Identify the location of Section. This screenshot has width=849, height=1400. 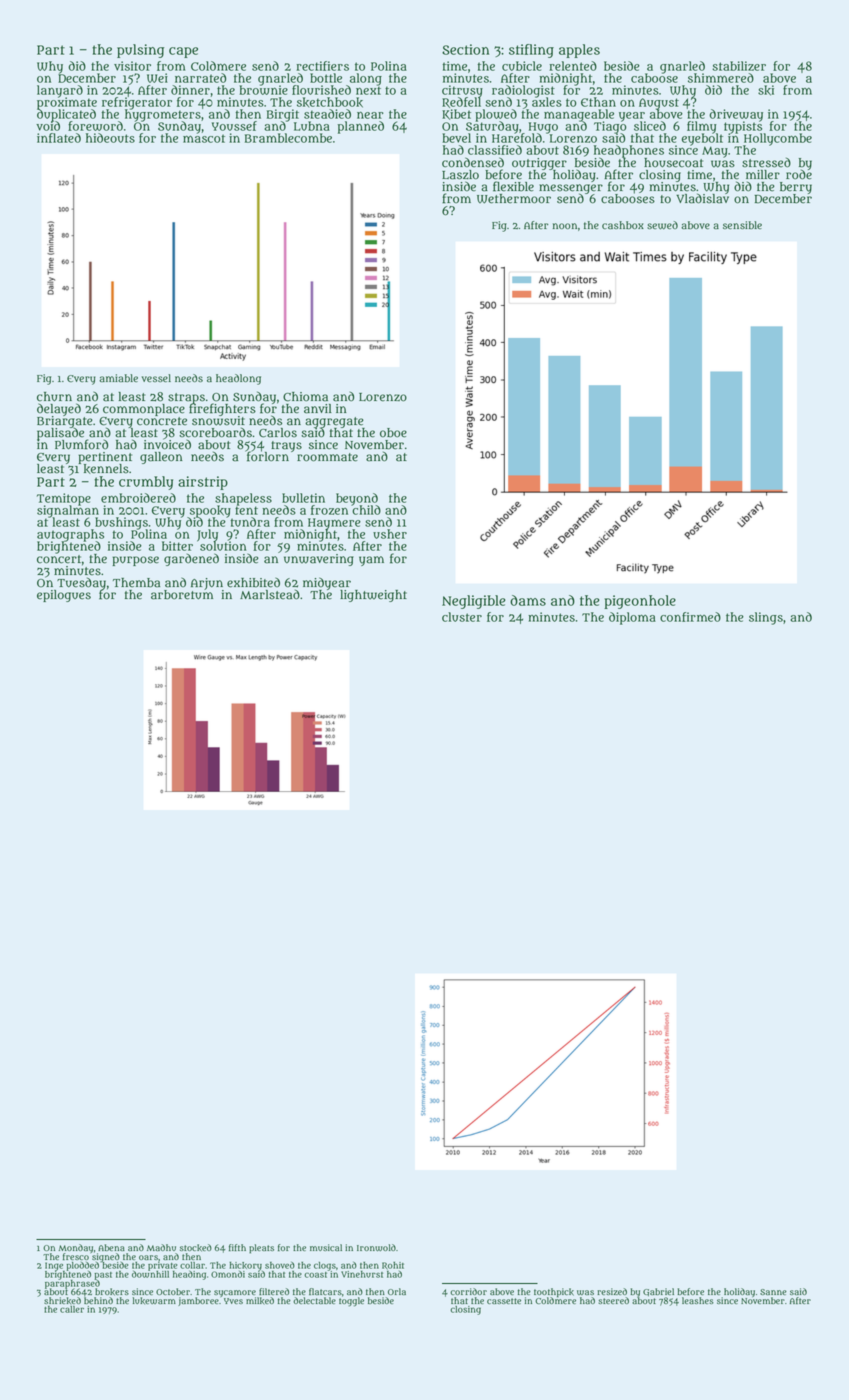
(465, 49).
